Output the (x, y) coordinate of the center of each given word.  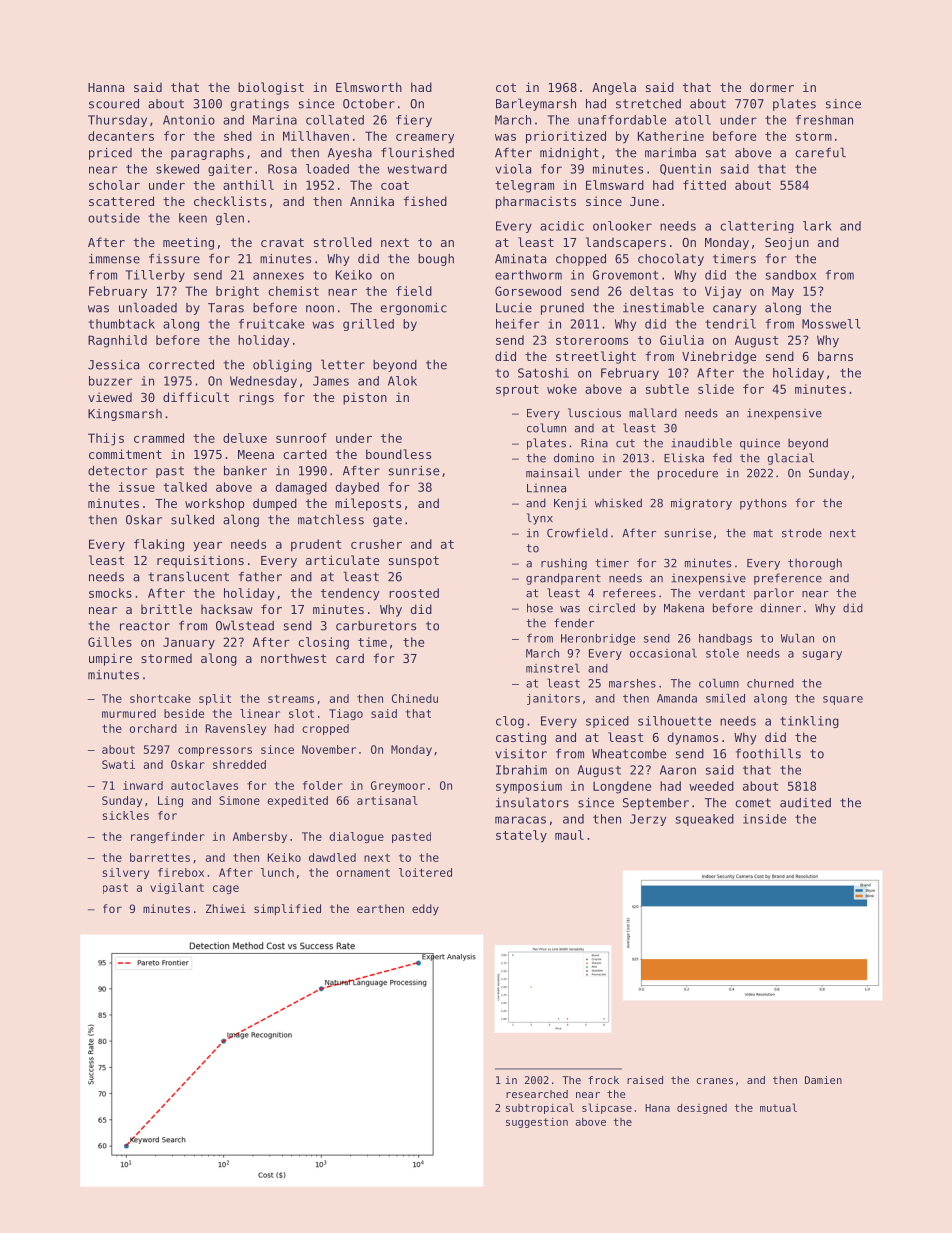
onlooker (622, 226)
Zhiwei (226, 908)
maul (569, 835)
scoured (114, 104)
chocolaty (671, 259)
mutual (778, 1107)
